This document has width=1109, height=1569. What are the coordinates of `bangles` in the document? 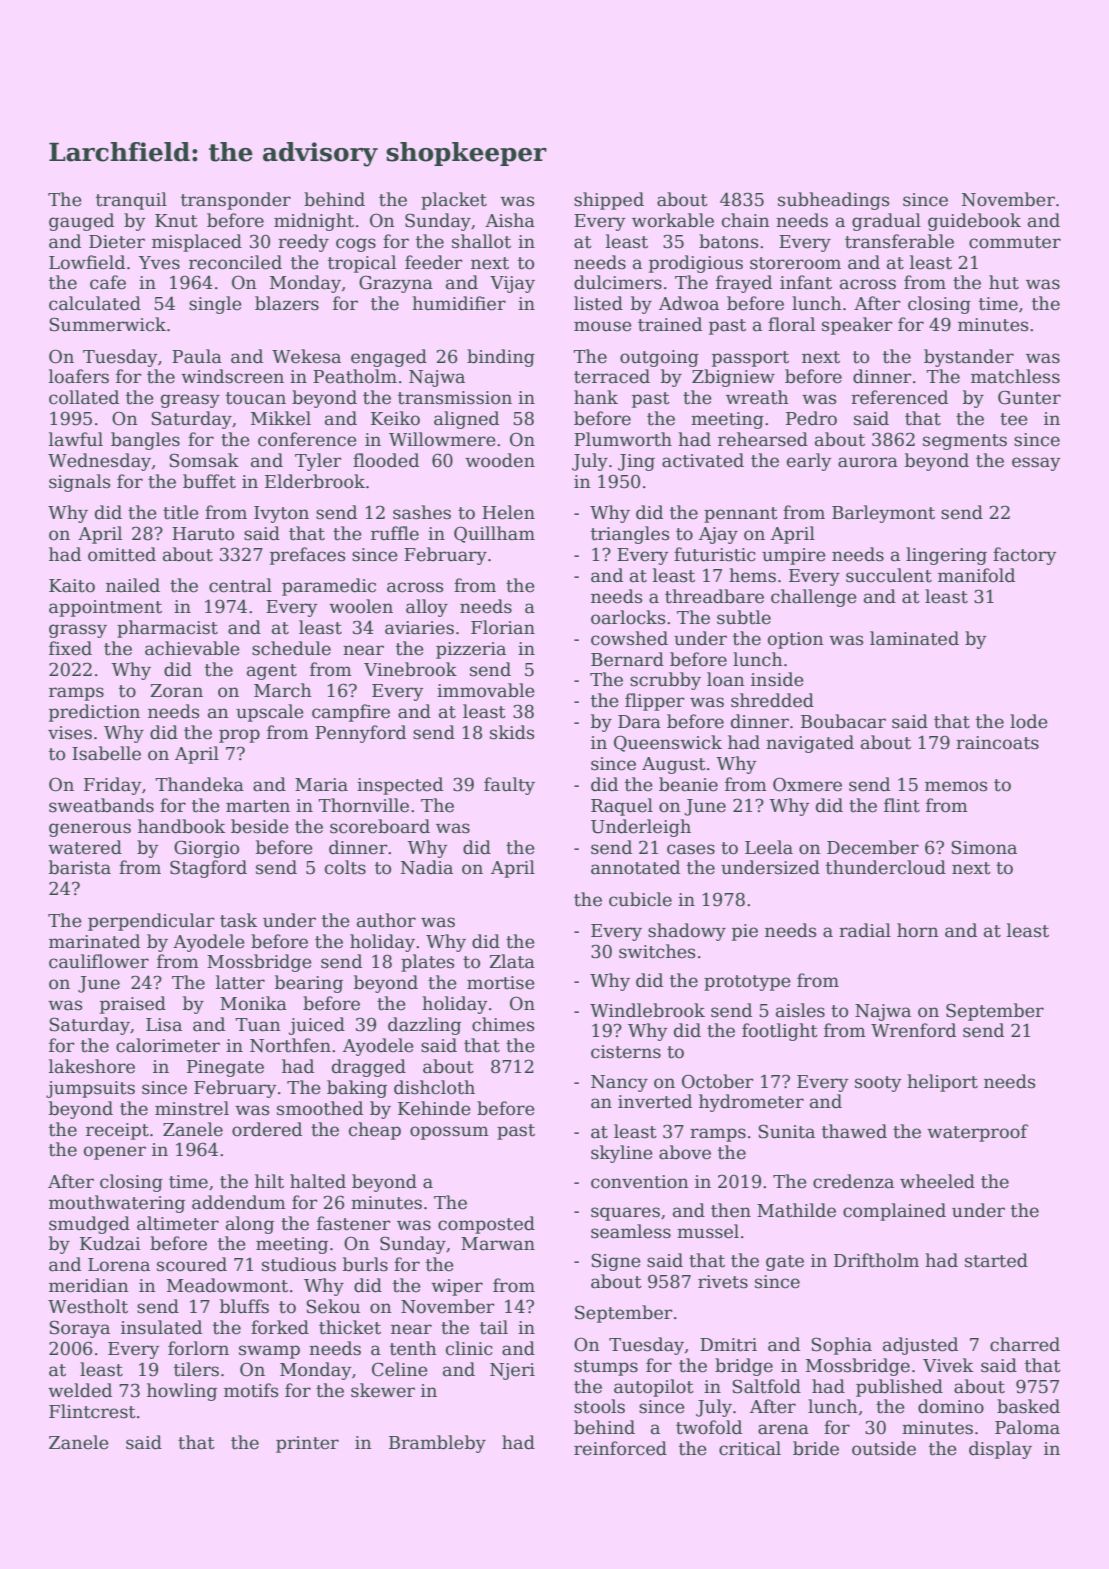 It's located at (145, 441).
